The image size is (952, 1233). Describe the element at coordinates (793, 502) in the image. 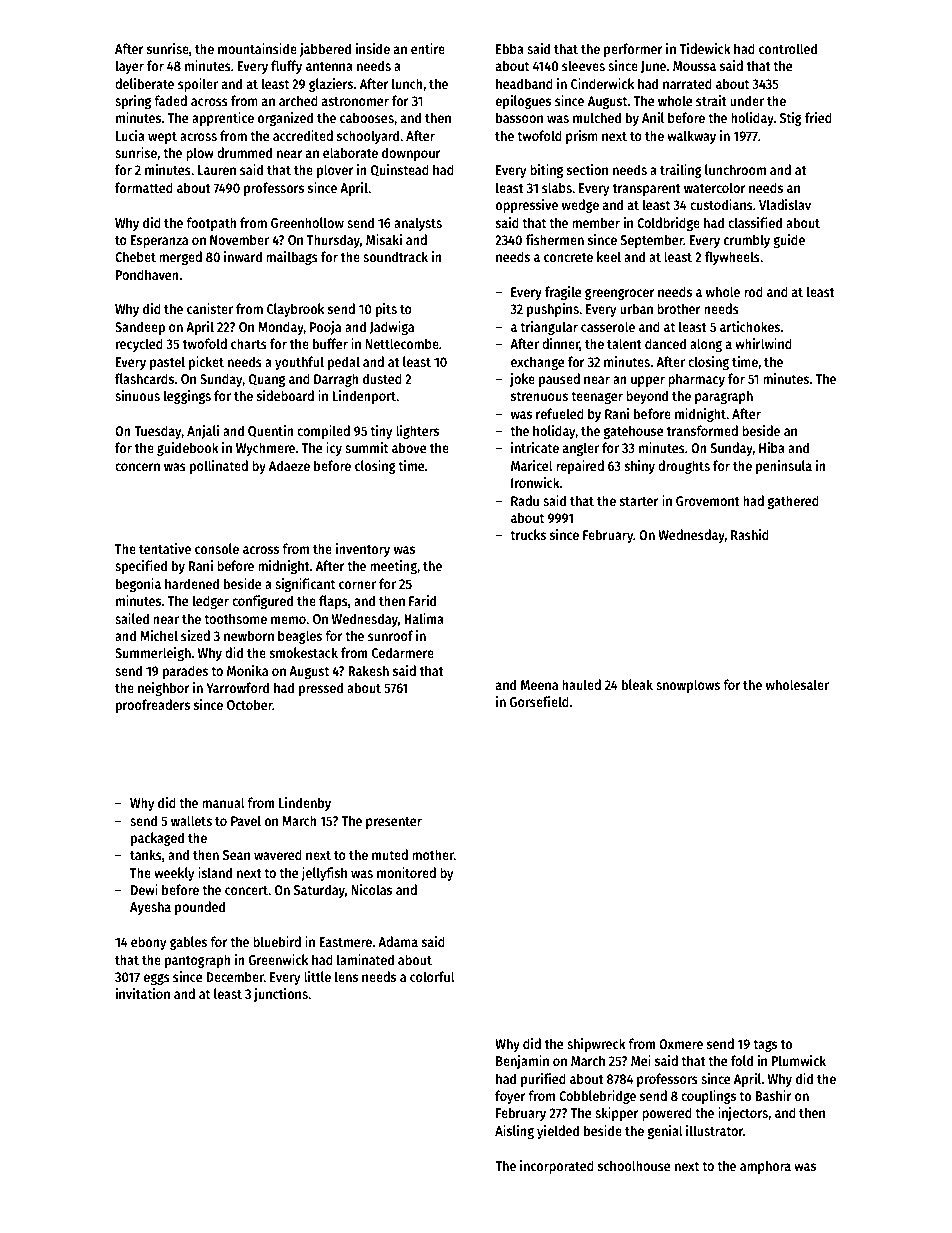

I see `gathered` at that location.
